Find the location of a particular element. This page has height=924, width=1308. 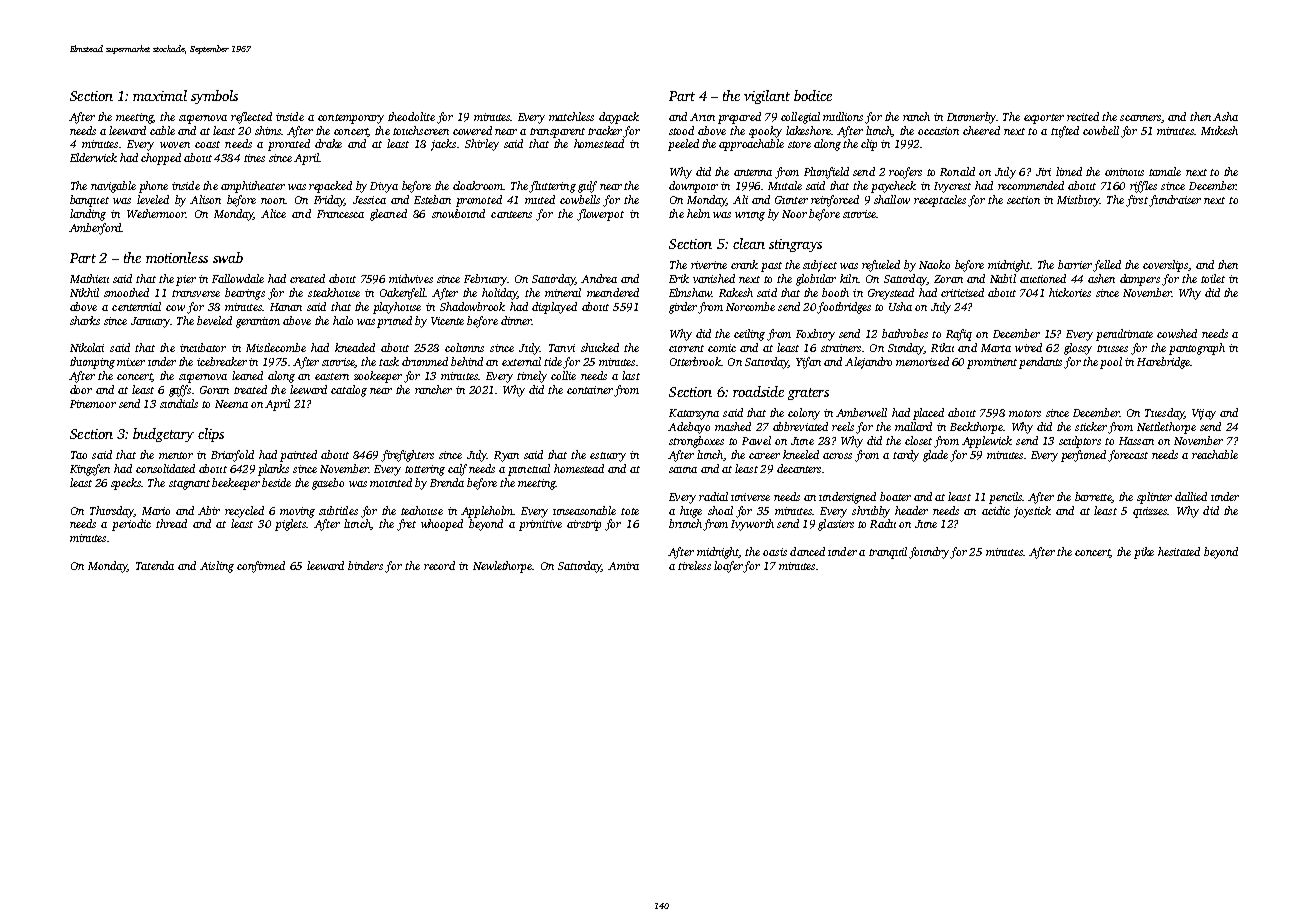

cowshed is located at coordinates (1177, 333).
